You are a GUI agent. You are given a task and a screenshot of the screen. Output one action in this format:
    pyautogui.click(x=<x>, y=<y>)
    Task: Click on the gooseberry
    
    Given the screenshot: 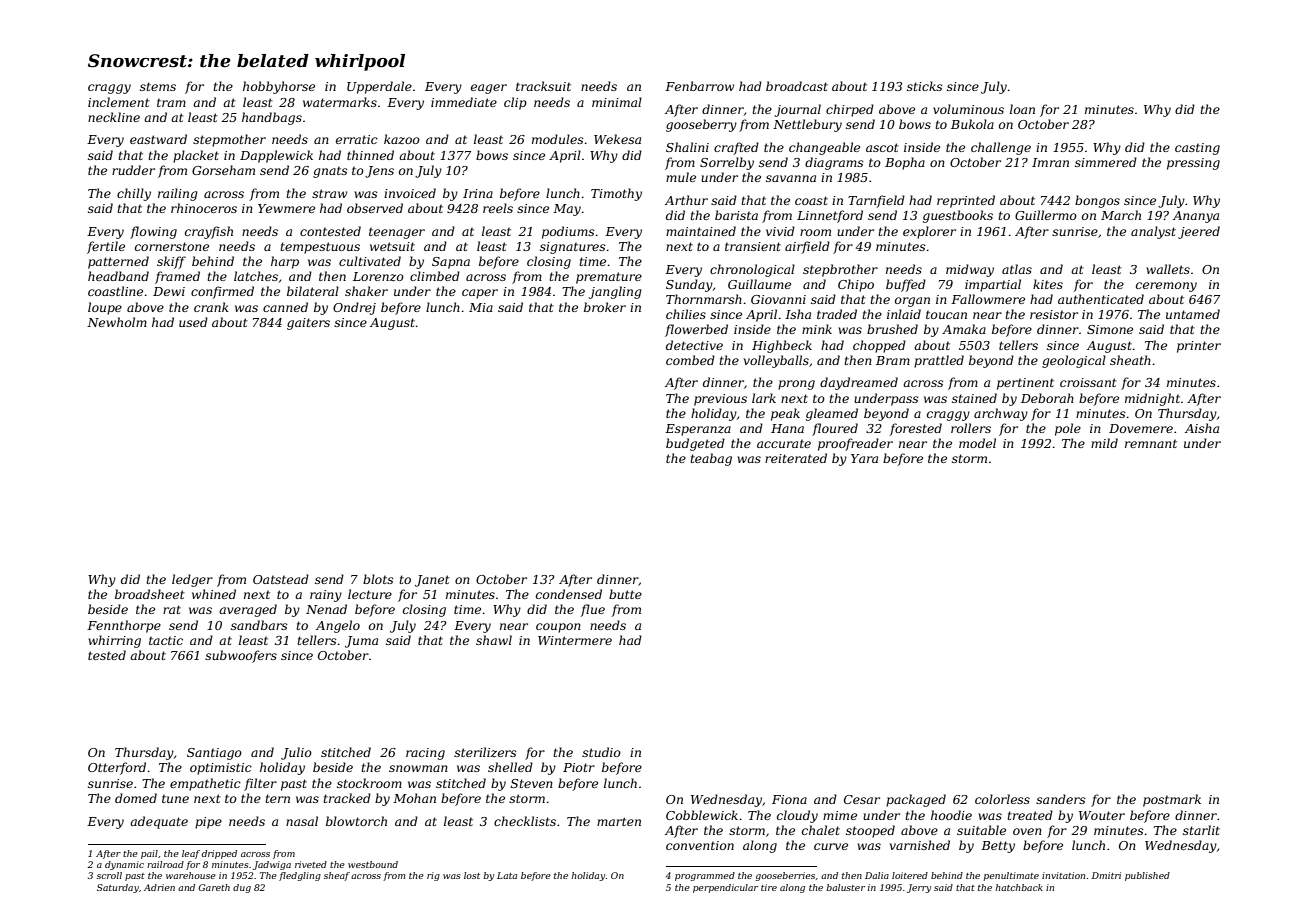 What is the action you would take?
    pyautogui.click(x=701, y=125)
